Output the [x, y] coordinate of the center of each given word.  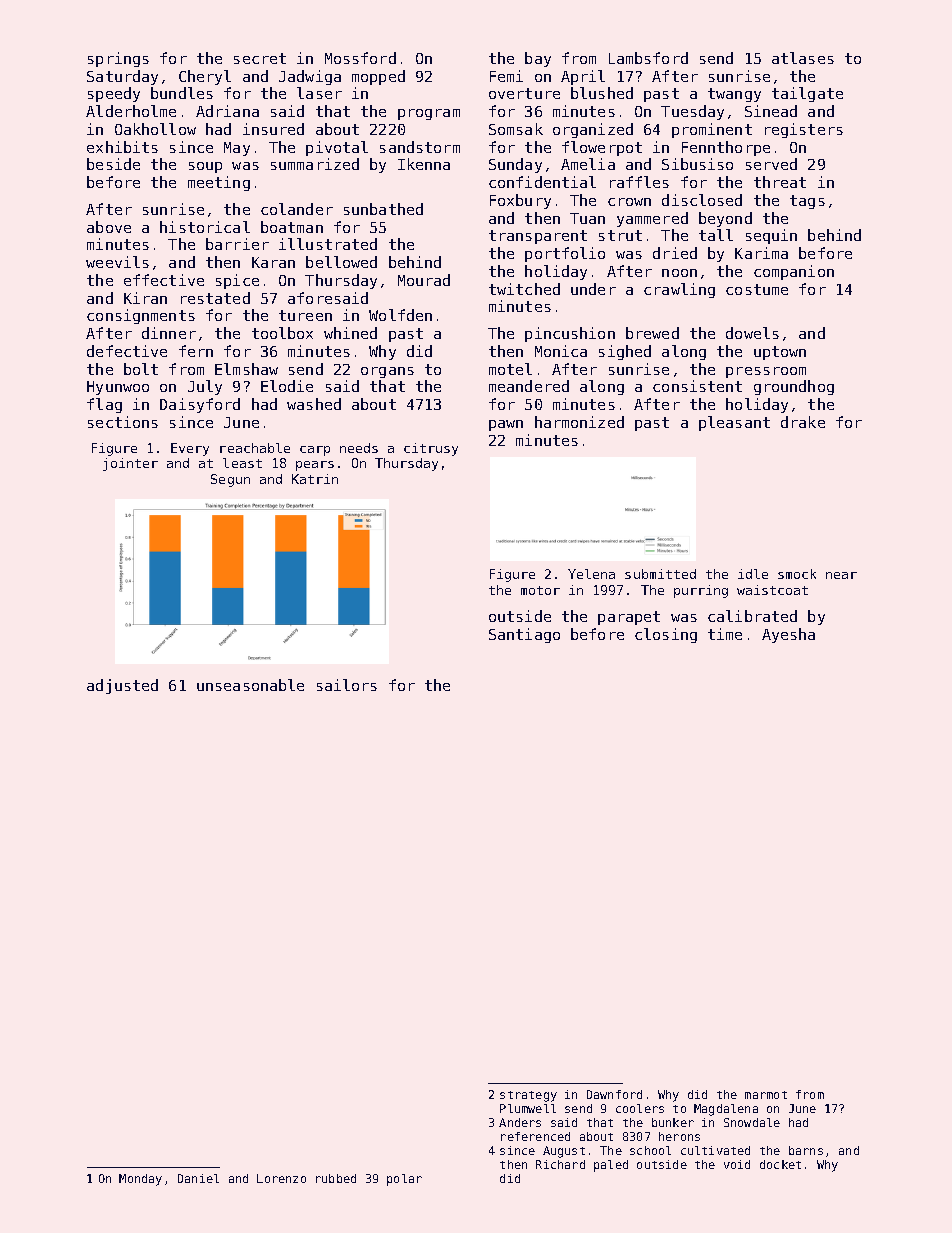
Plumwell [528, 1108]
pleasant [734, 423]
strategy [528, 1096]
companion [794, 272]
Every [190, 449]
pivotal [337, 148]
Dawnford [614, 1094]
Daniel [198, 1178]
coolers [640, 1108]
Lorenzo [281, 1178]
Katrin [315, 479]
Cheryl [205, 77]
